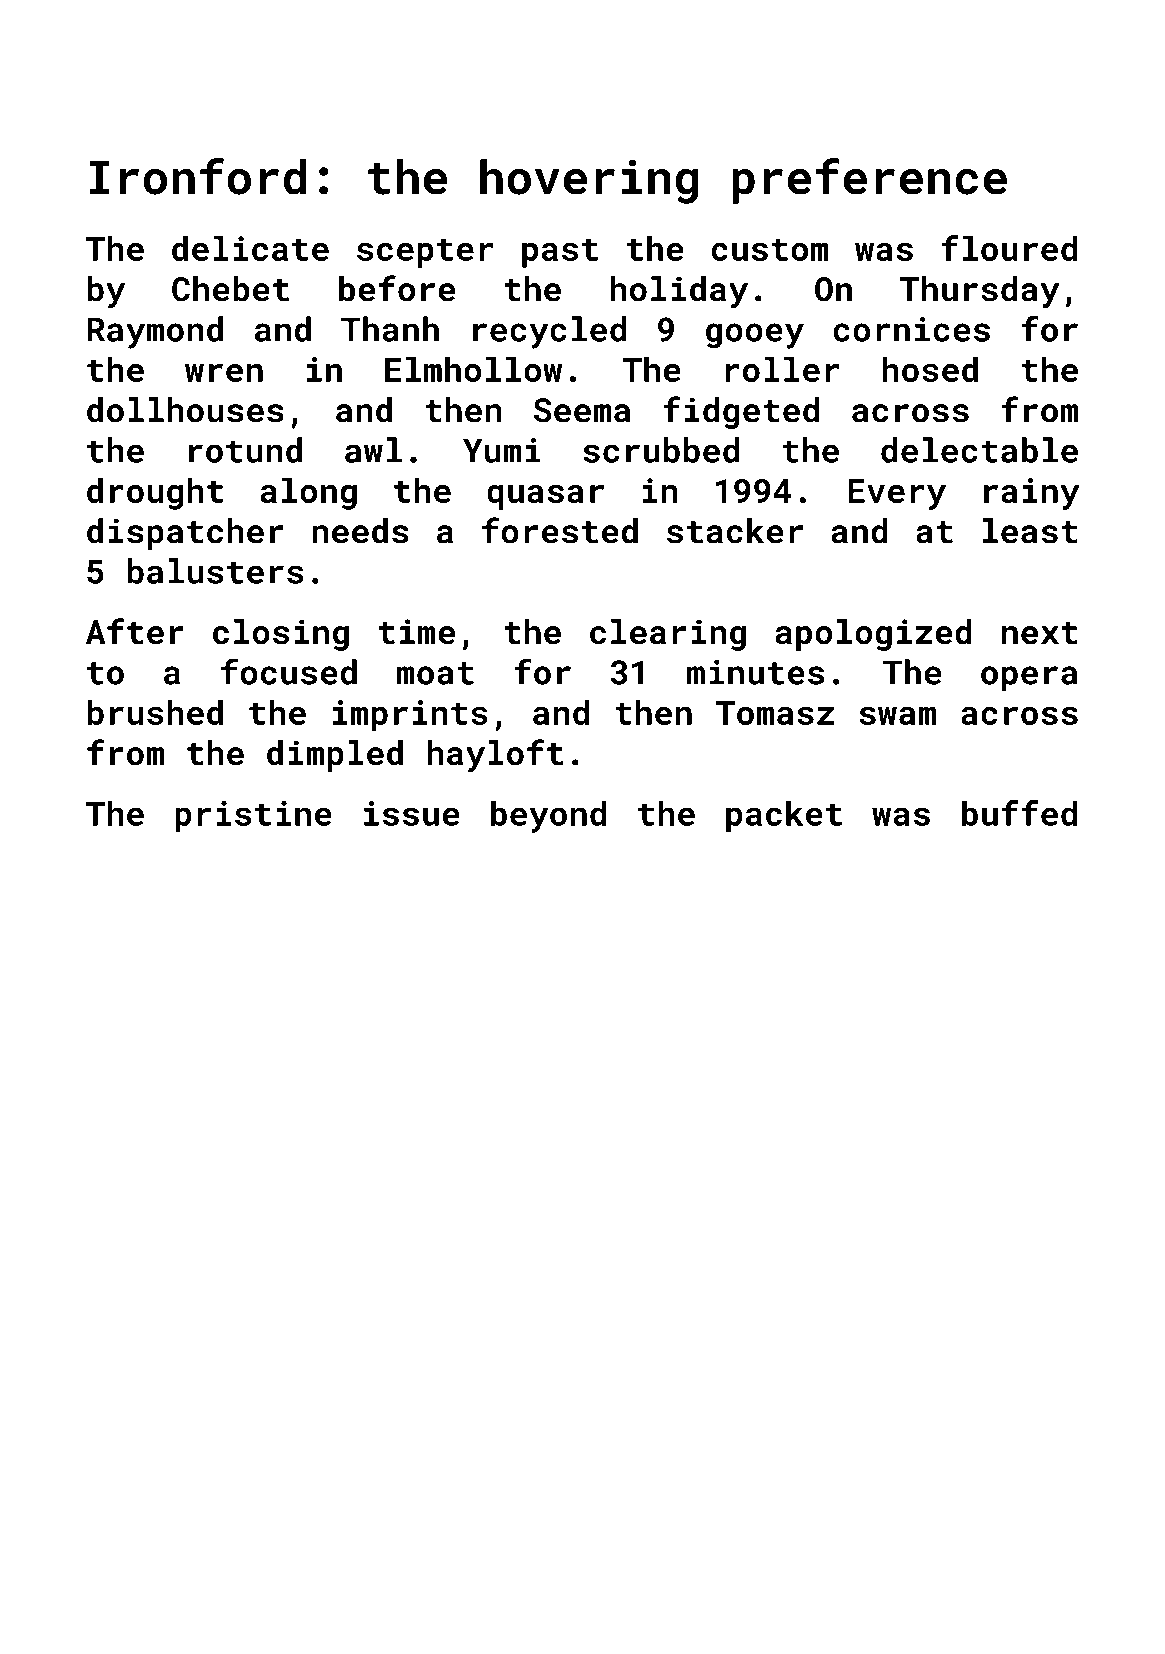 This image has width=1165, height=1654. Describe the element at coordinates (253, 817) in the image. I see `pristine` at that location.
